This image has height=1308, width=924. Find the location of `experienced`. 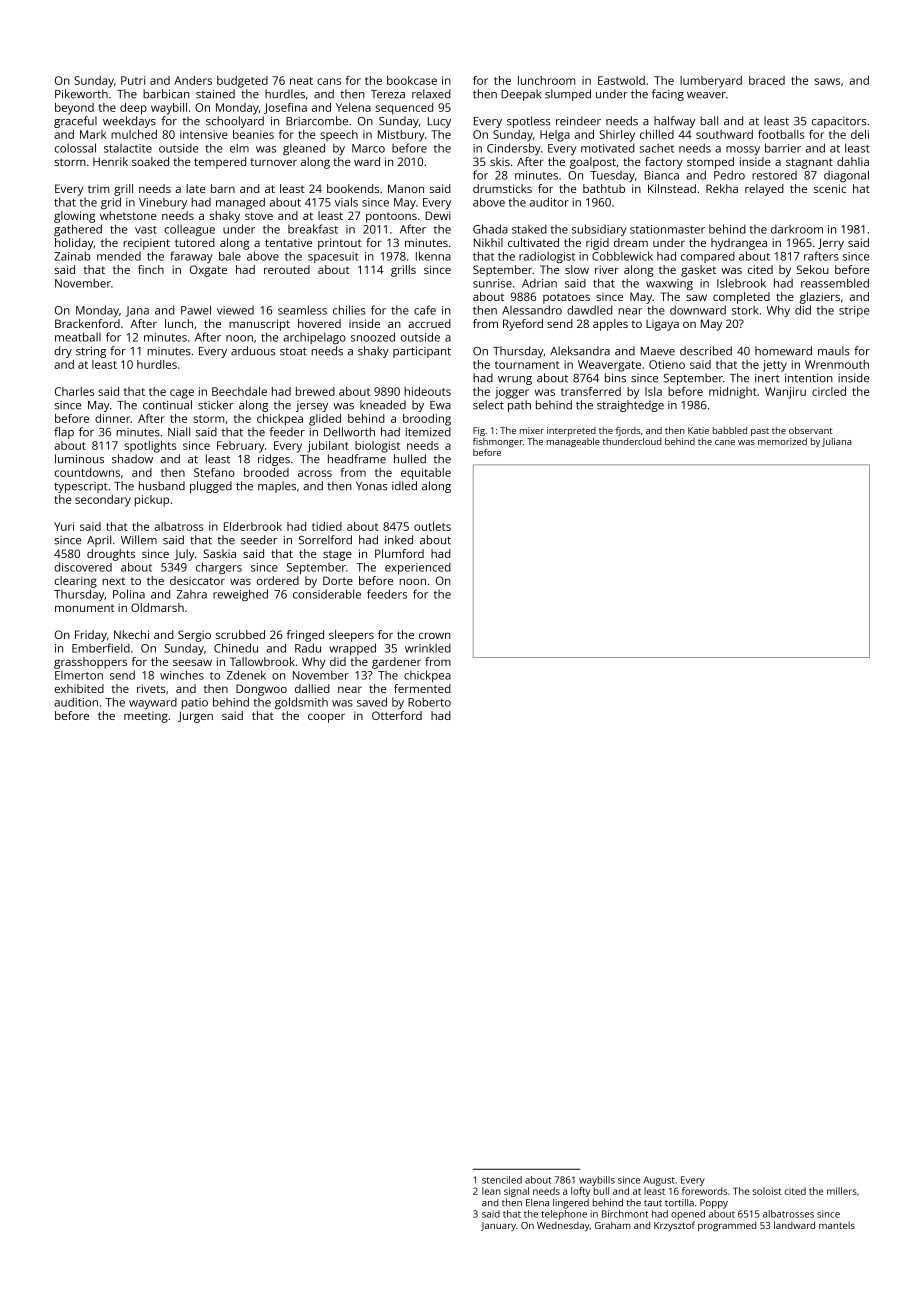

experienced is located at coordinates (418, 568).
